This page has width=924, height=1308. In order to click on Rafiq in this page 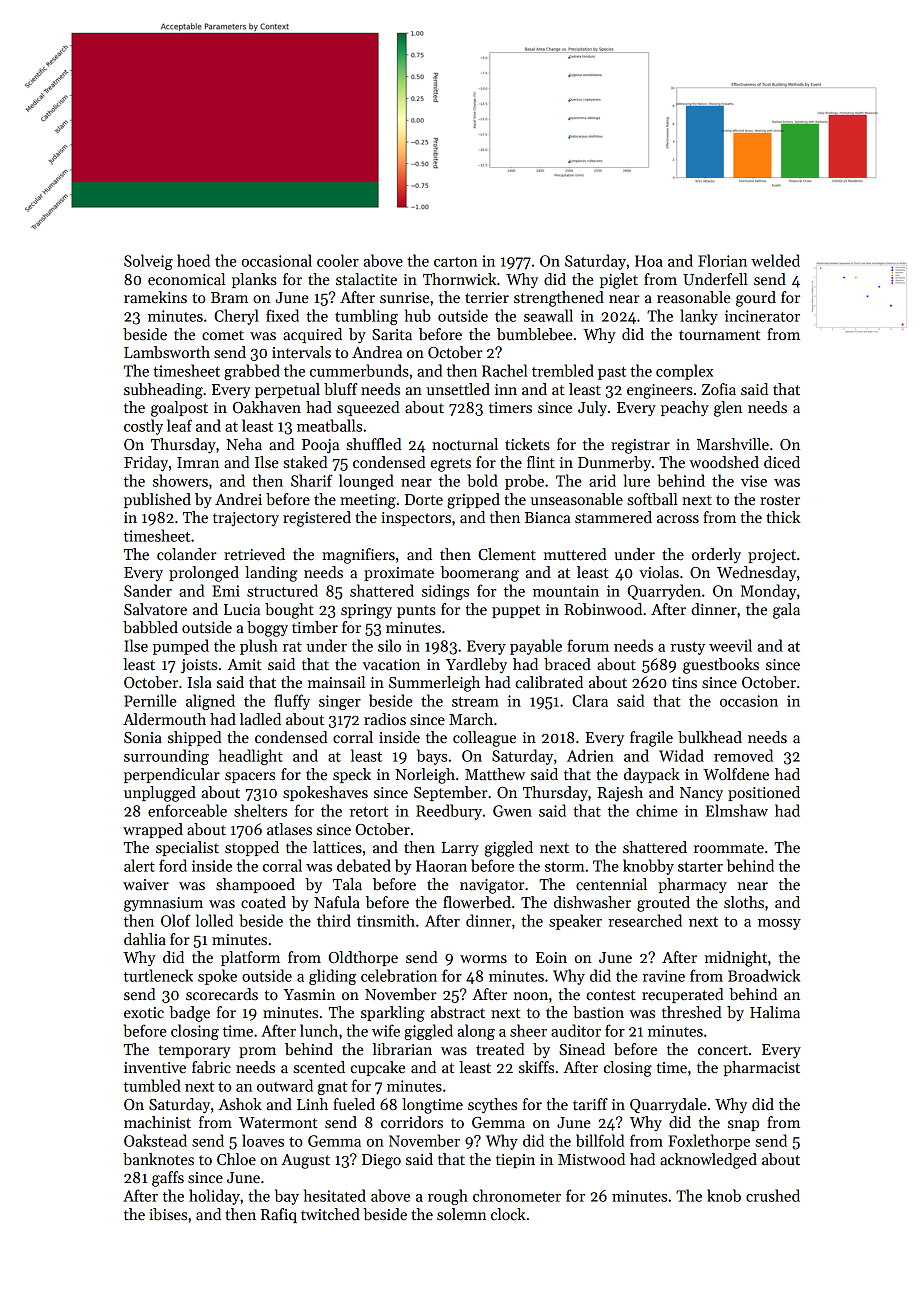, I will do `click(279, 1215)`.
